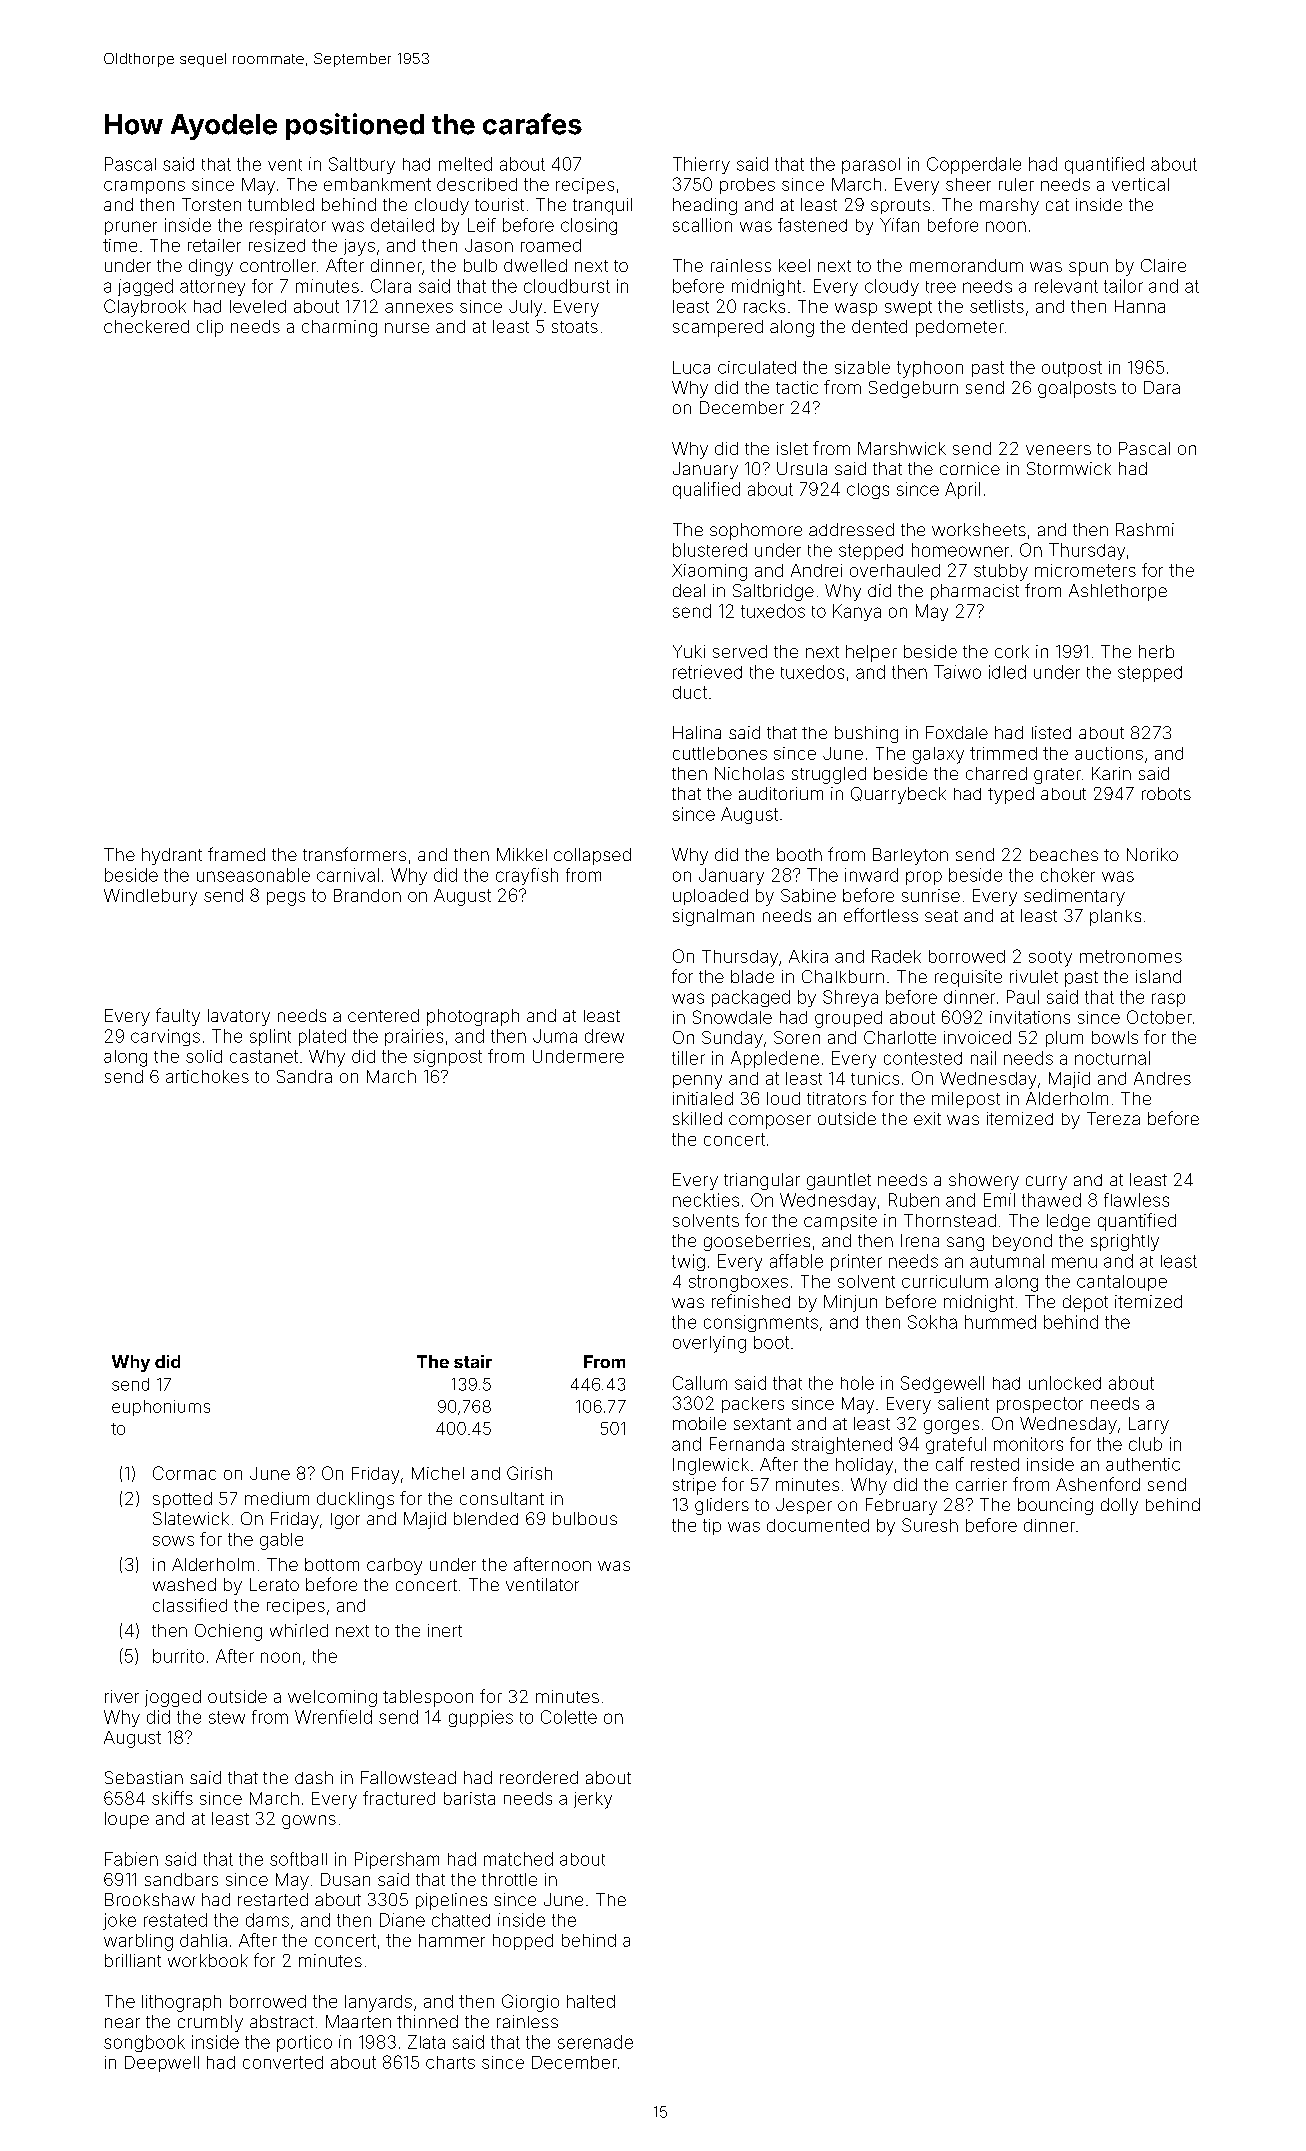  Describe the element at coordinates (1007, 672) in the screenshot. I see `idled` at that location.
